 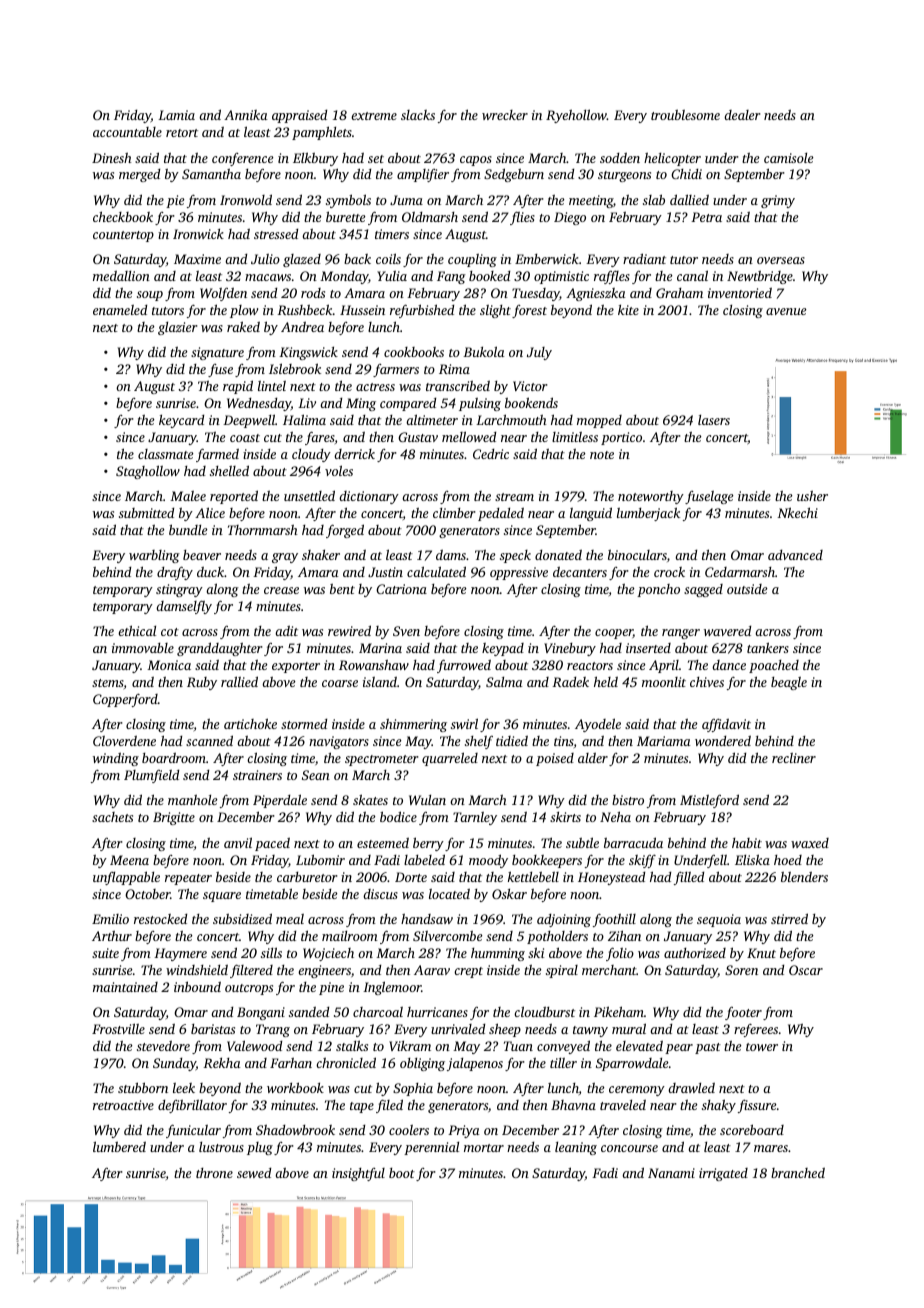 I want to click on Cedarmarsh, so click(x=740, y=572).
